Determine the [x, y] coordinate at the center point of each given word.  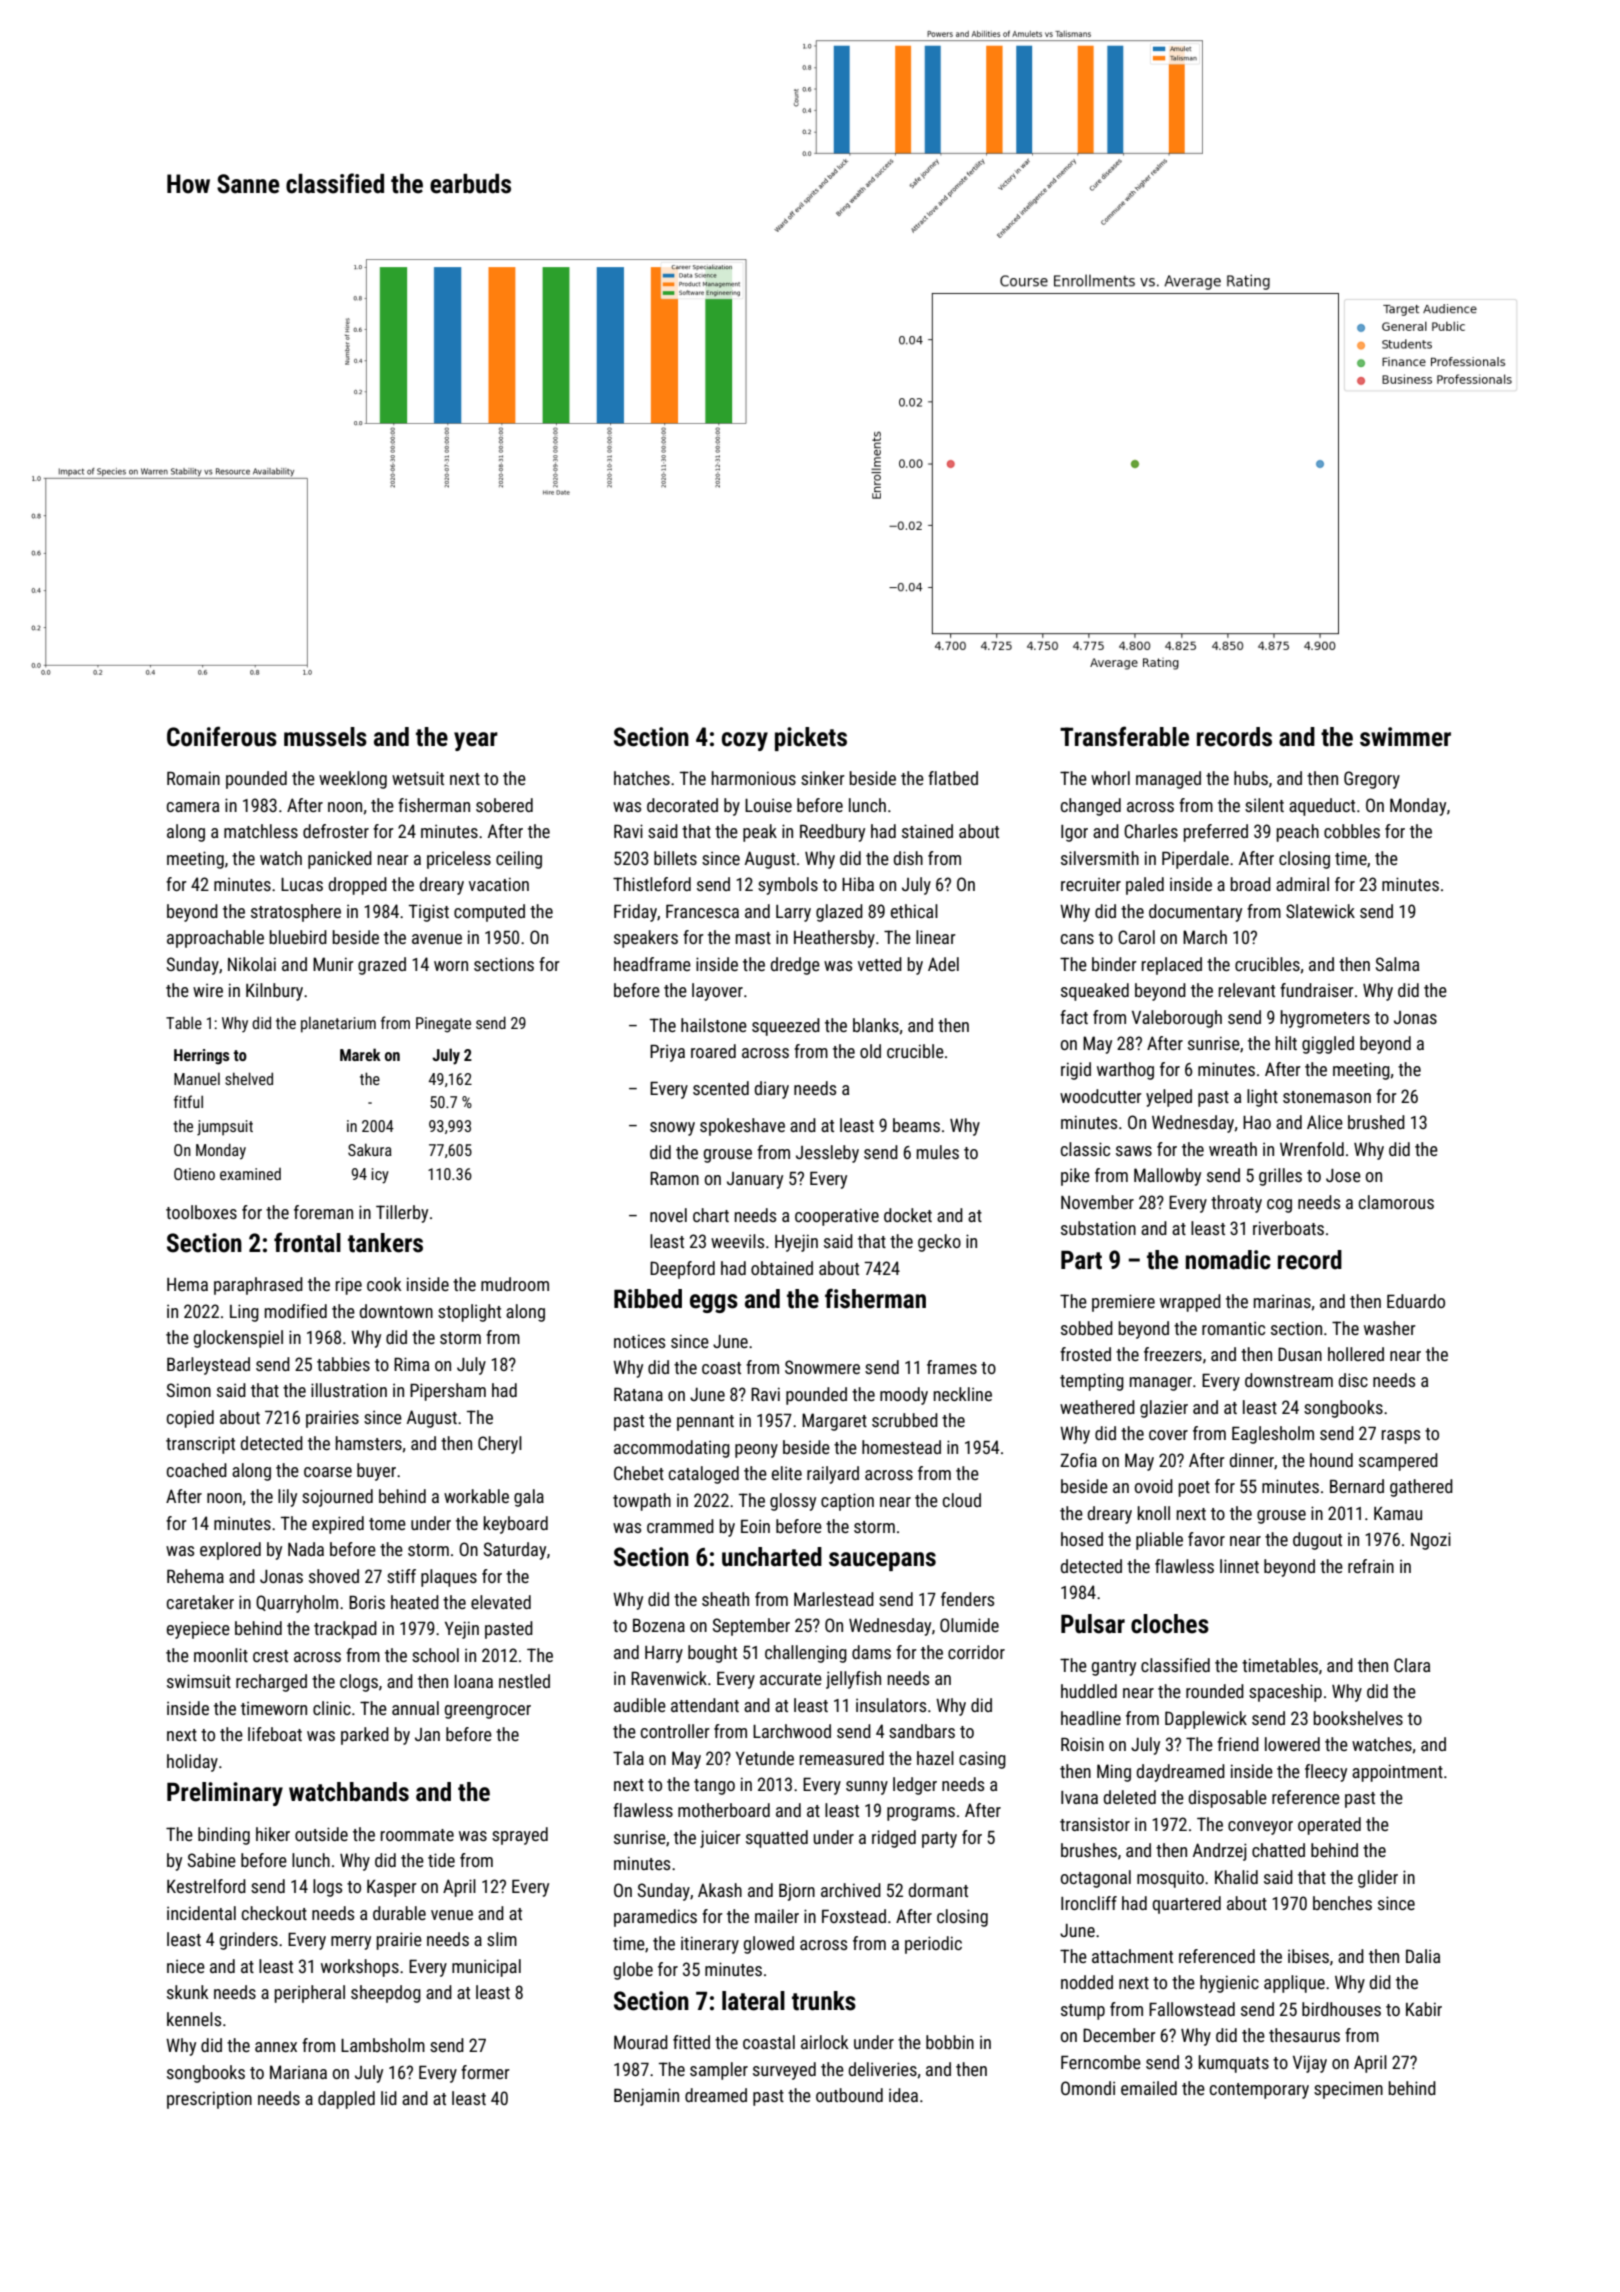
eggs [714, 1303]
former [485, 2072]
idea [903, 2095]
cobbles [1352, 831]
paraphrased [258, 1286]
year [476, 741]
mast [753, 938]
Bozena [659, 1625]
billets [675, 858]
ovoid [1154, 1486]
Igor [1074, 833]
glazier [1164, 1409]
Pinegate [443, 1025]
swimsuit [199, 1681]
